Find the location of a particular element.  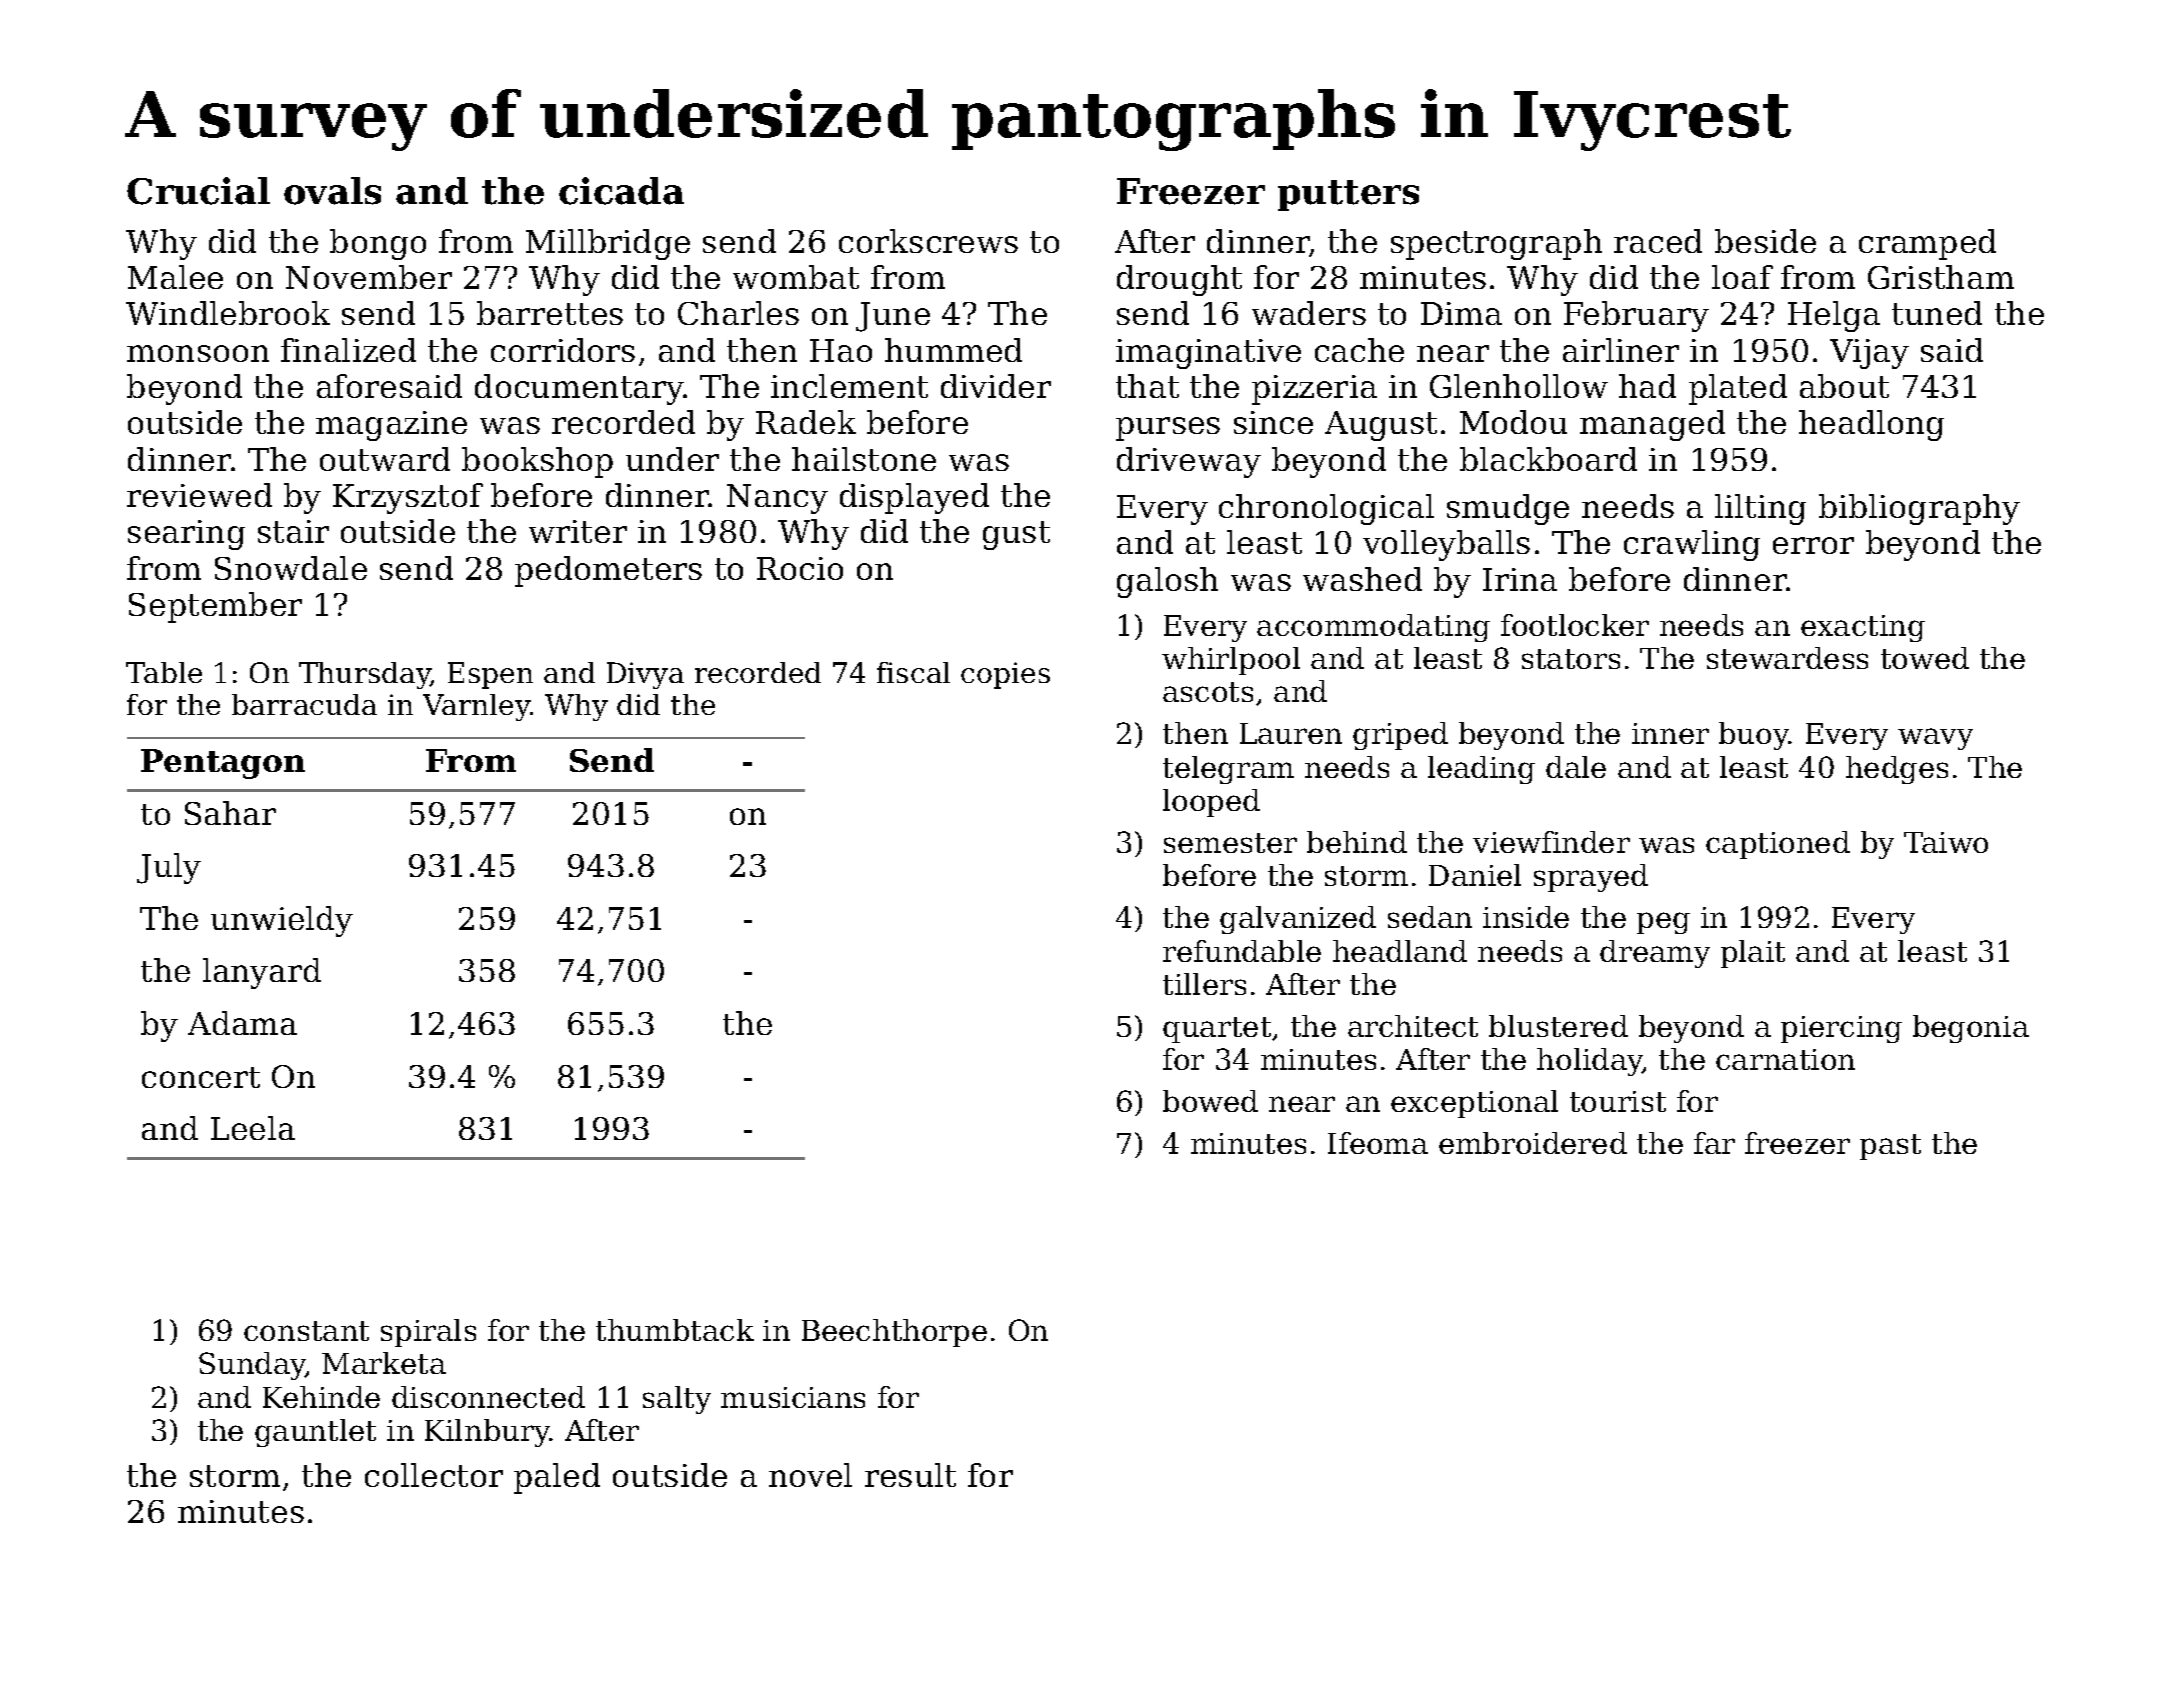

bongo is located at coordinates (378, 244).
